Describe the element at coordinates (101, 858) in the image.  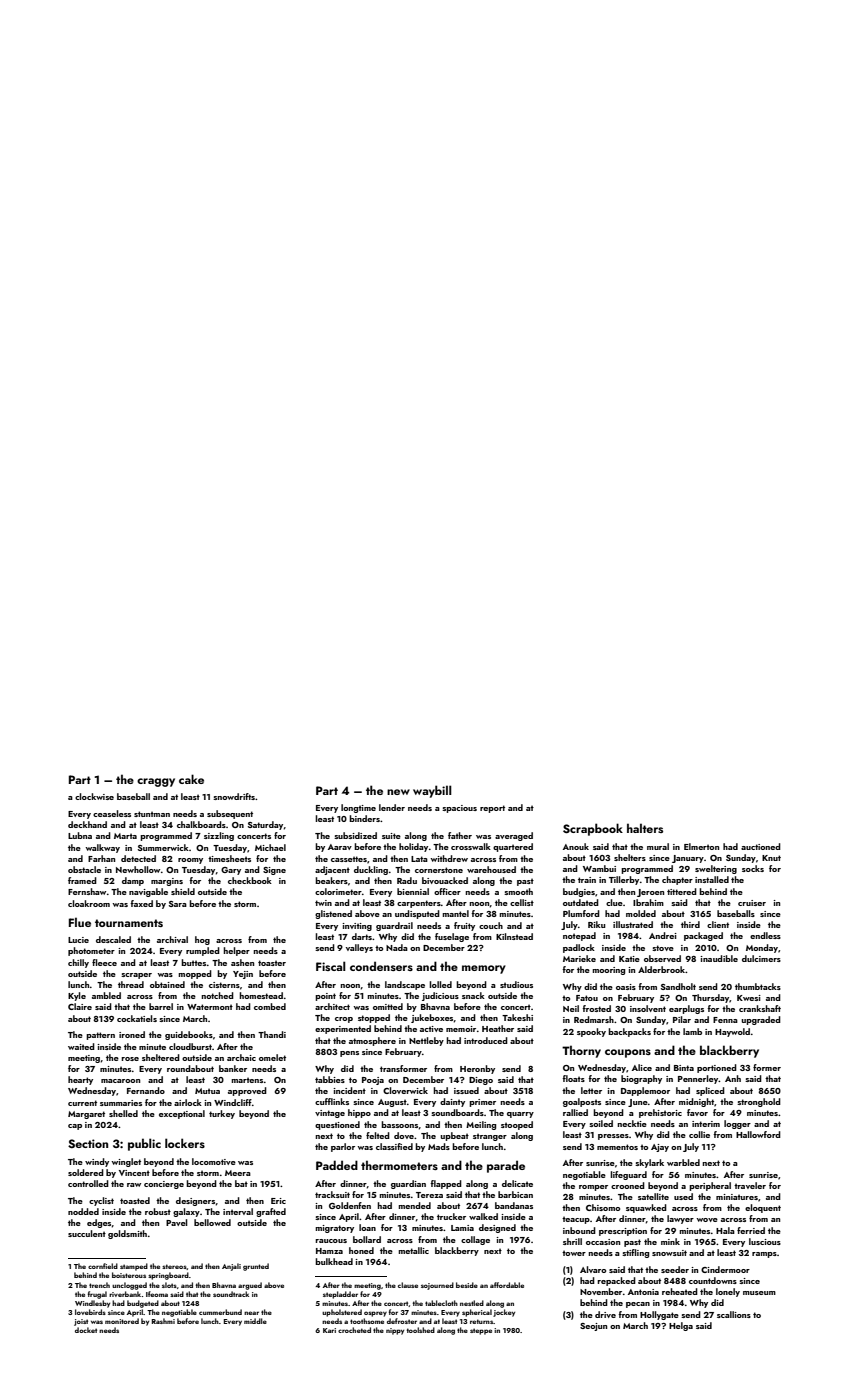
I see `Farhan` at that location.
